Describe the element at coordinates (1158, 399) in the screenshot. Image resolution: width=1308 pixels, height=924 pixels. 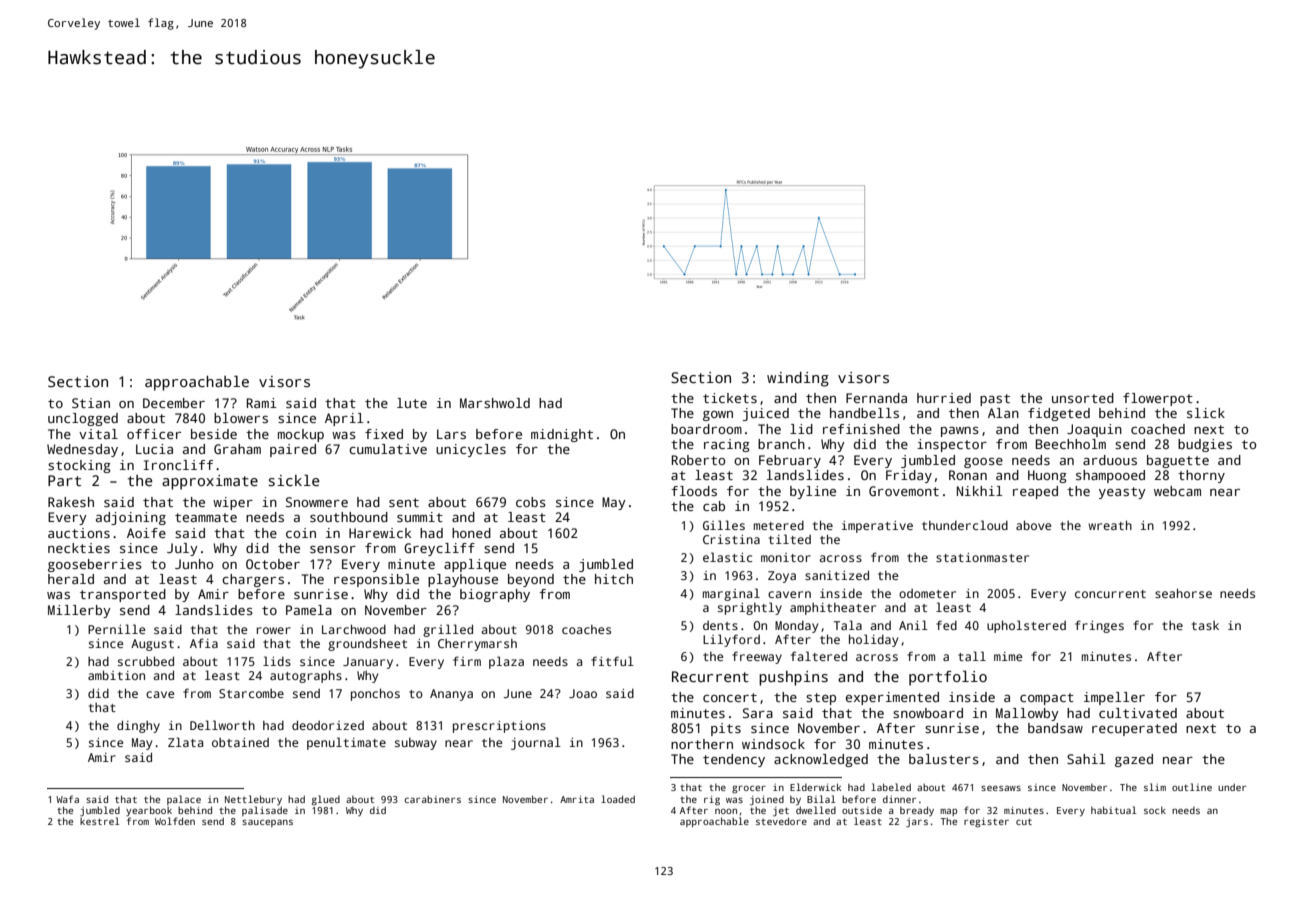
I see `flowerpot` at that location.
